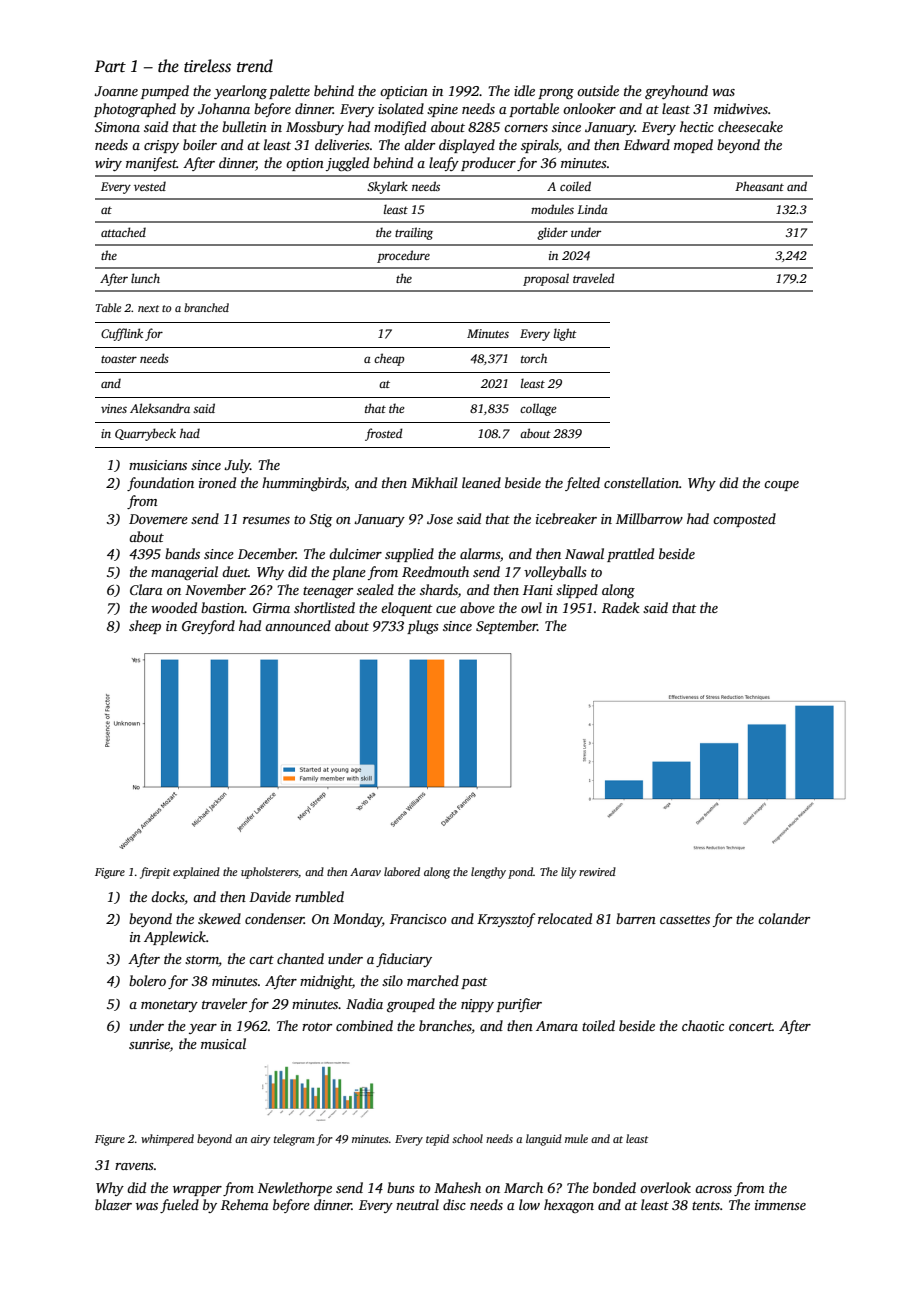 The height and width of the screenshot is (1316, 908). I want to click on alder, so click(419, 144).
